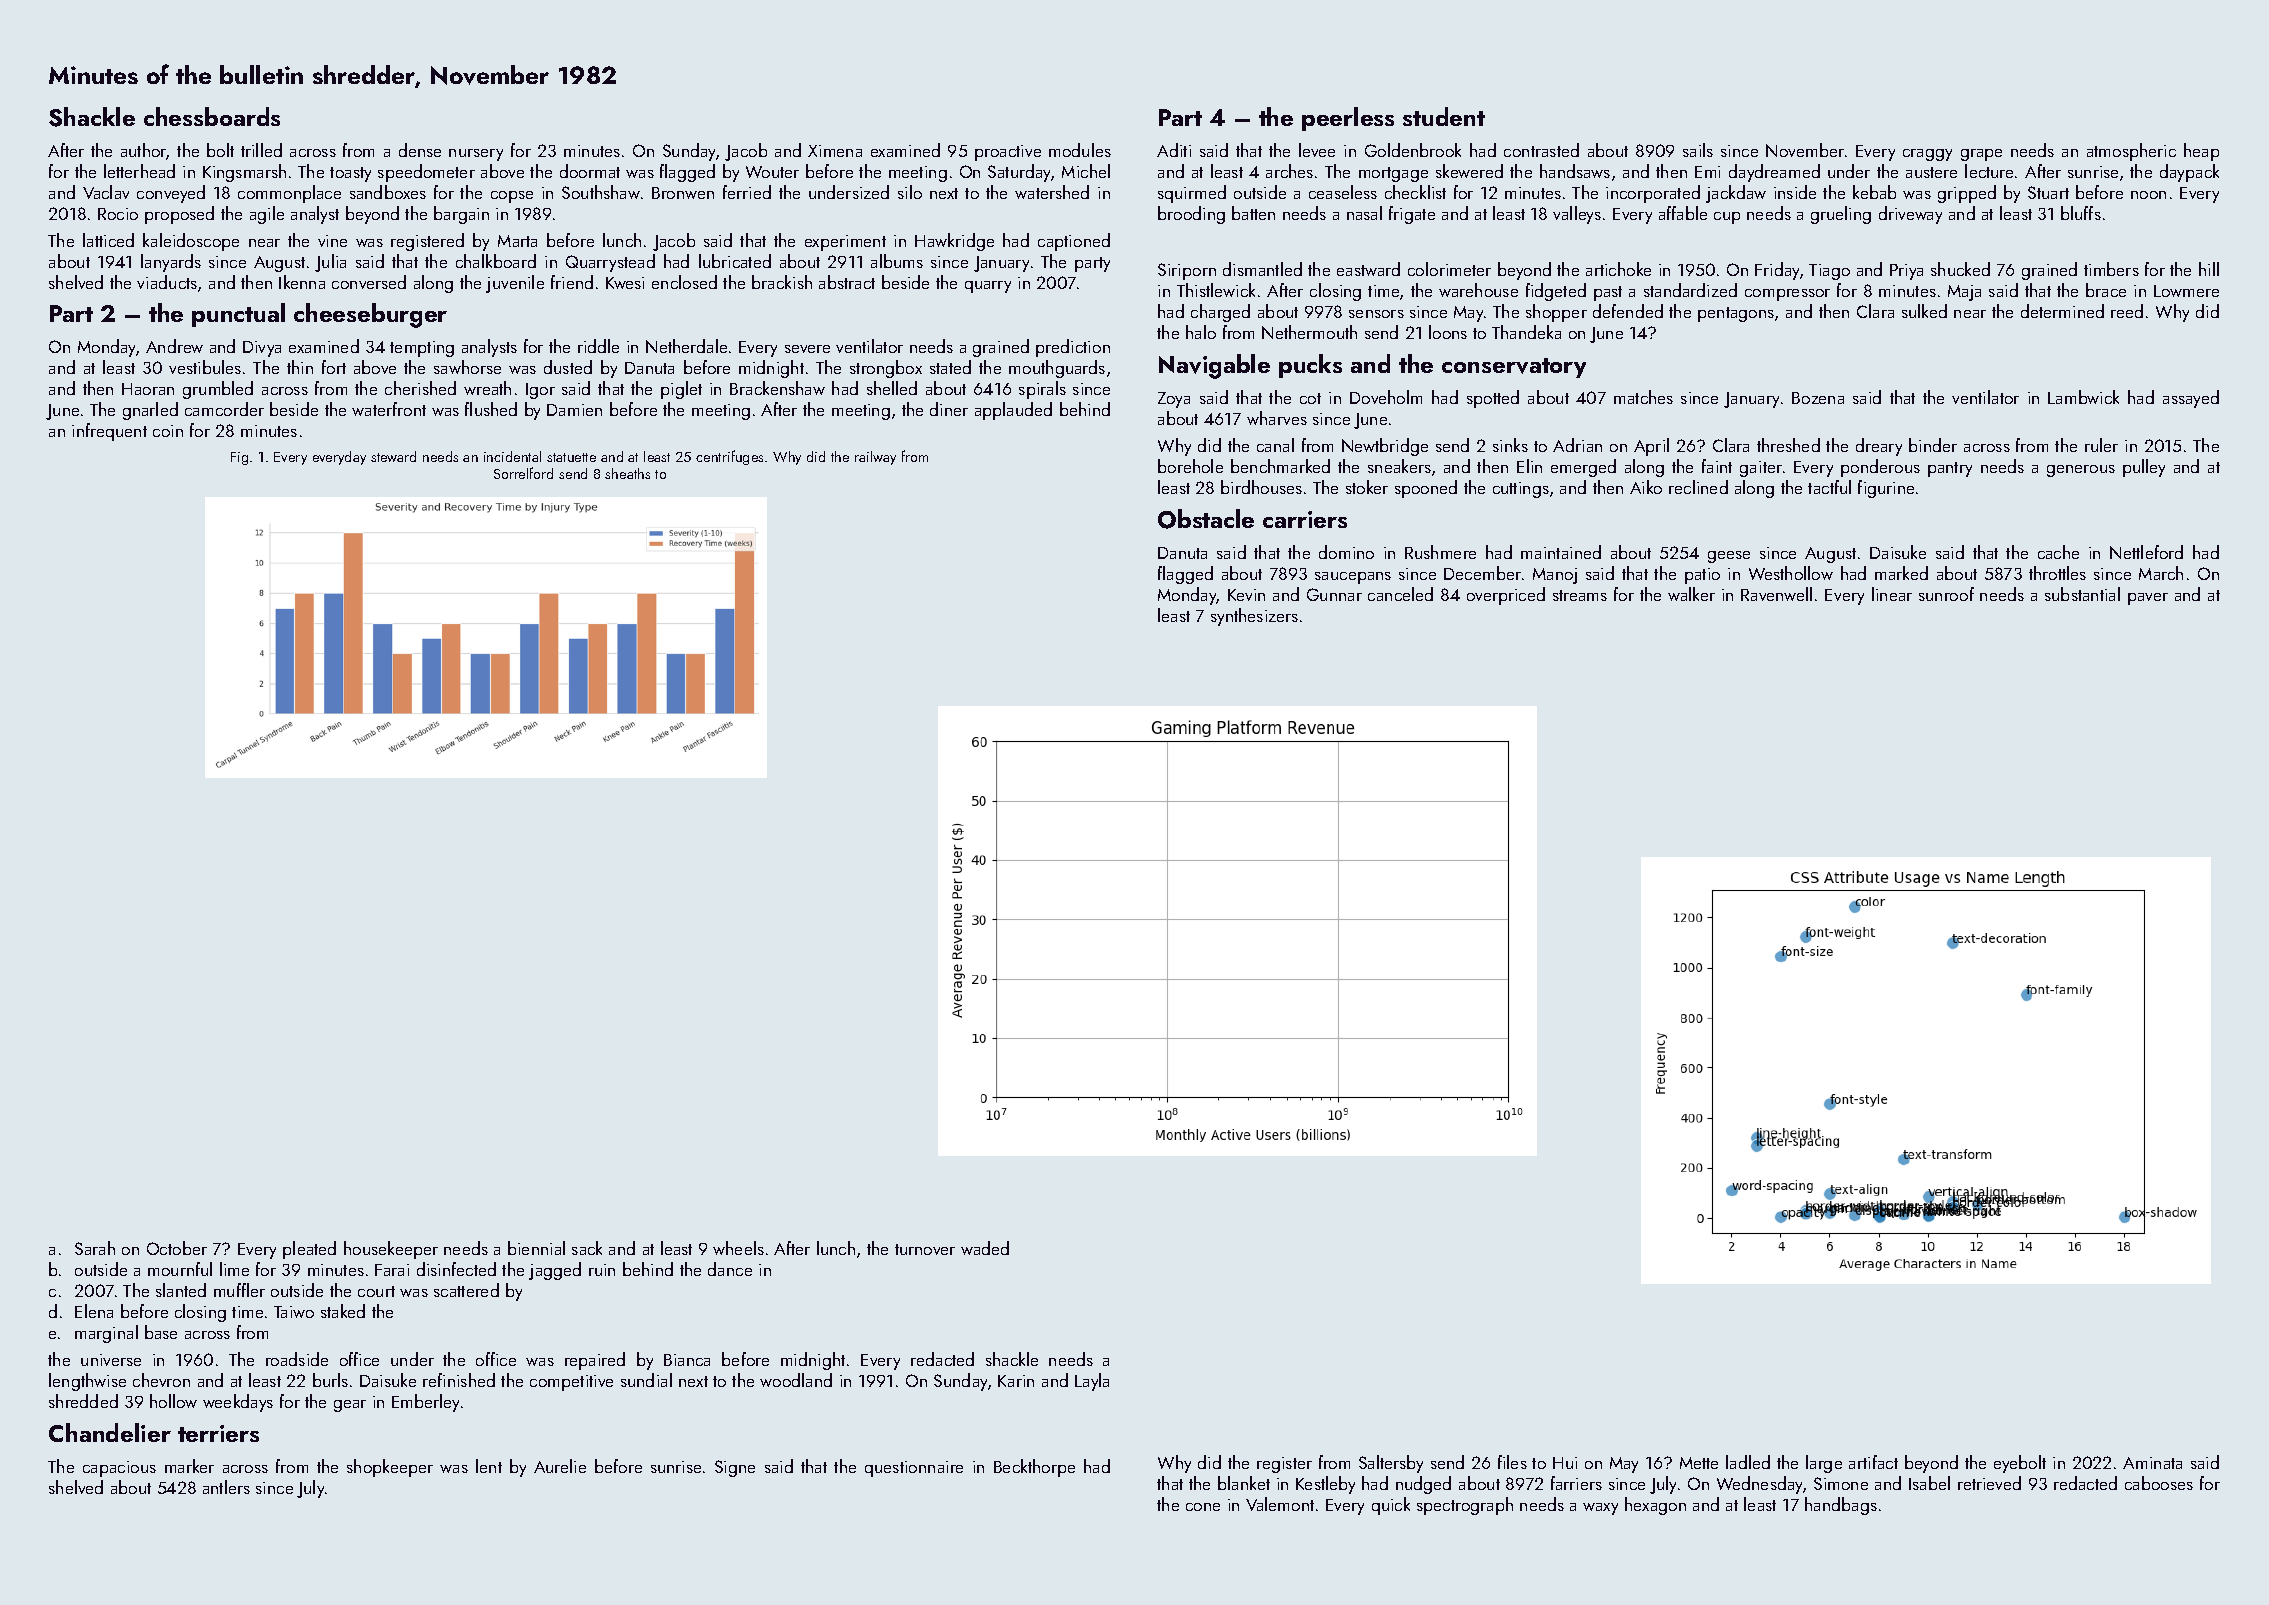 The height and width of the screenshot is (1605, 2269). Describe the element at coordinates (2209, 269) in the screenshot. I see `hill` at that location.
